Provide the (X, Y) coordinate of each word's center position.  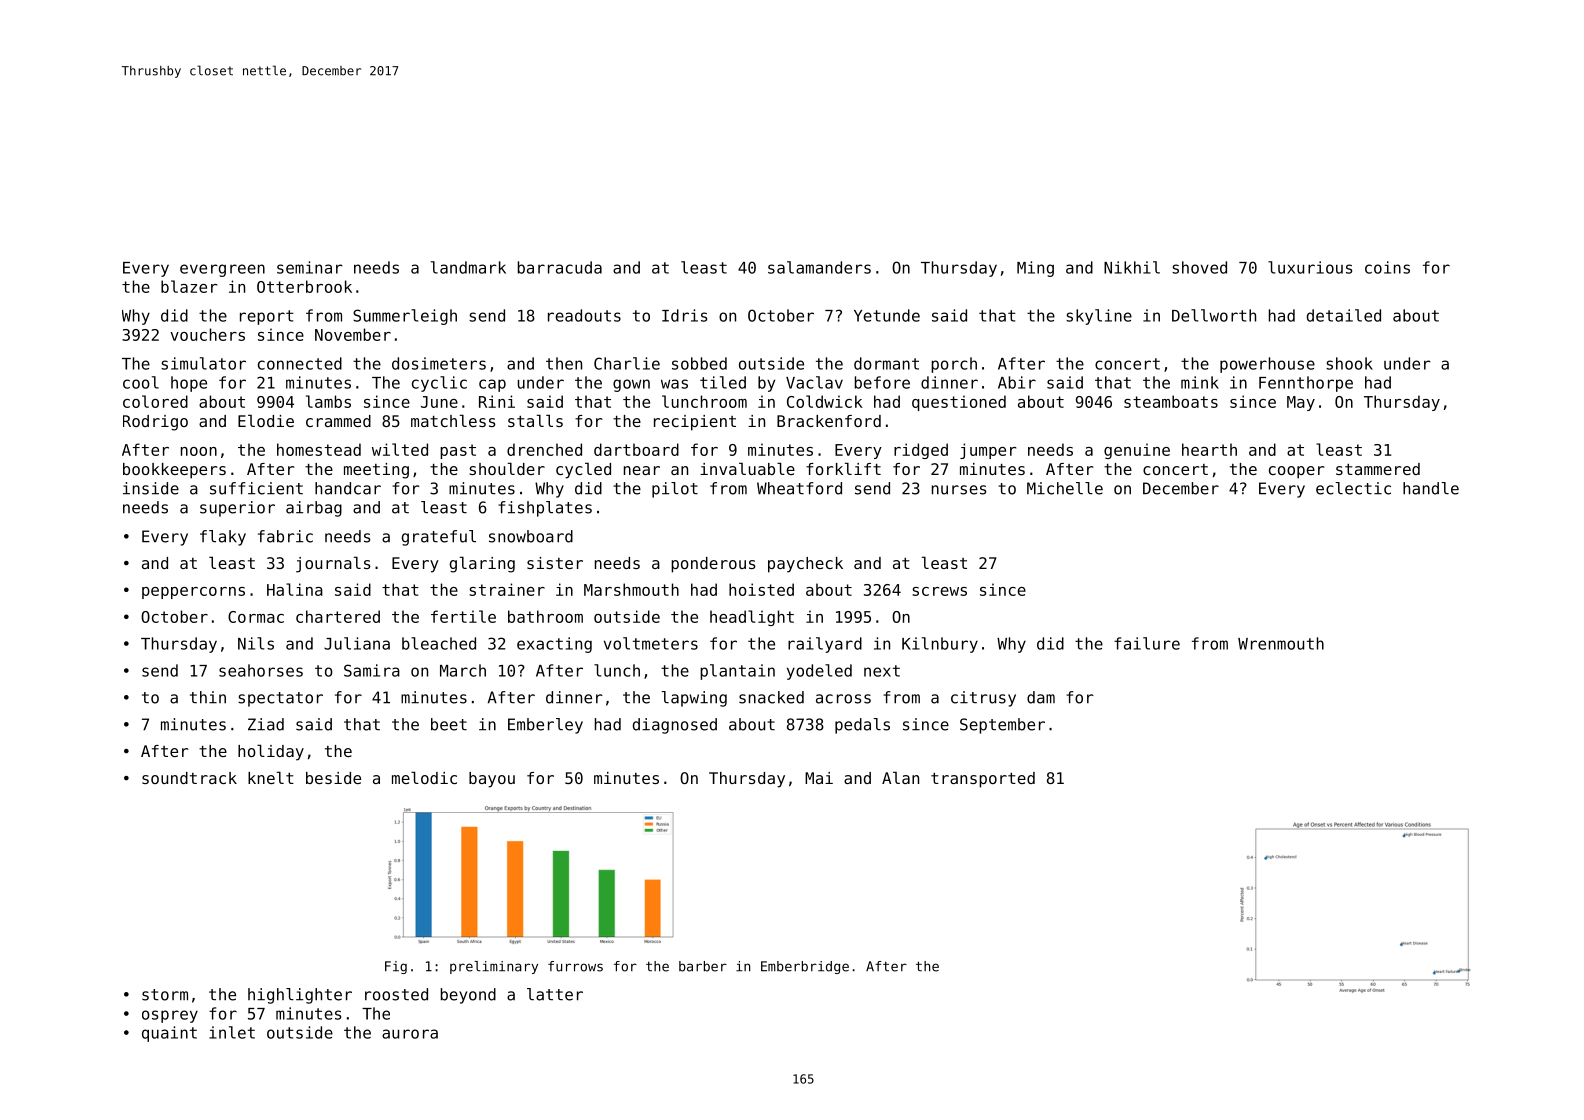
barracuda (560, 267)
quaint (169, 1034)
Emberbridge (805, 967)
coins (1387, 267)
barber (703, 966)
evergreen (222, 270)
